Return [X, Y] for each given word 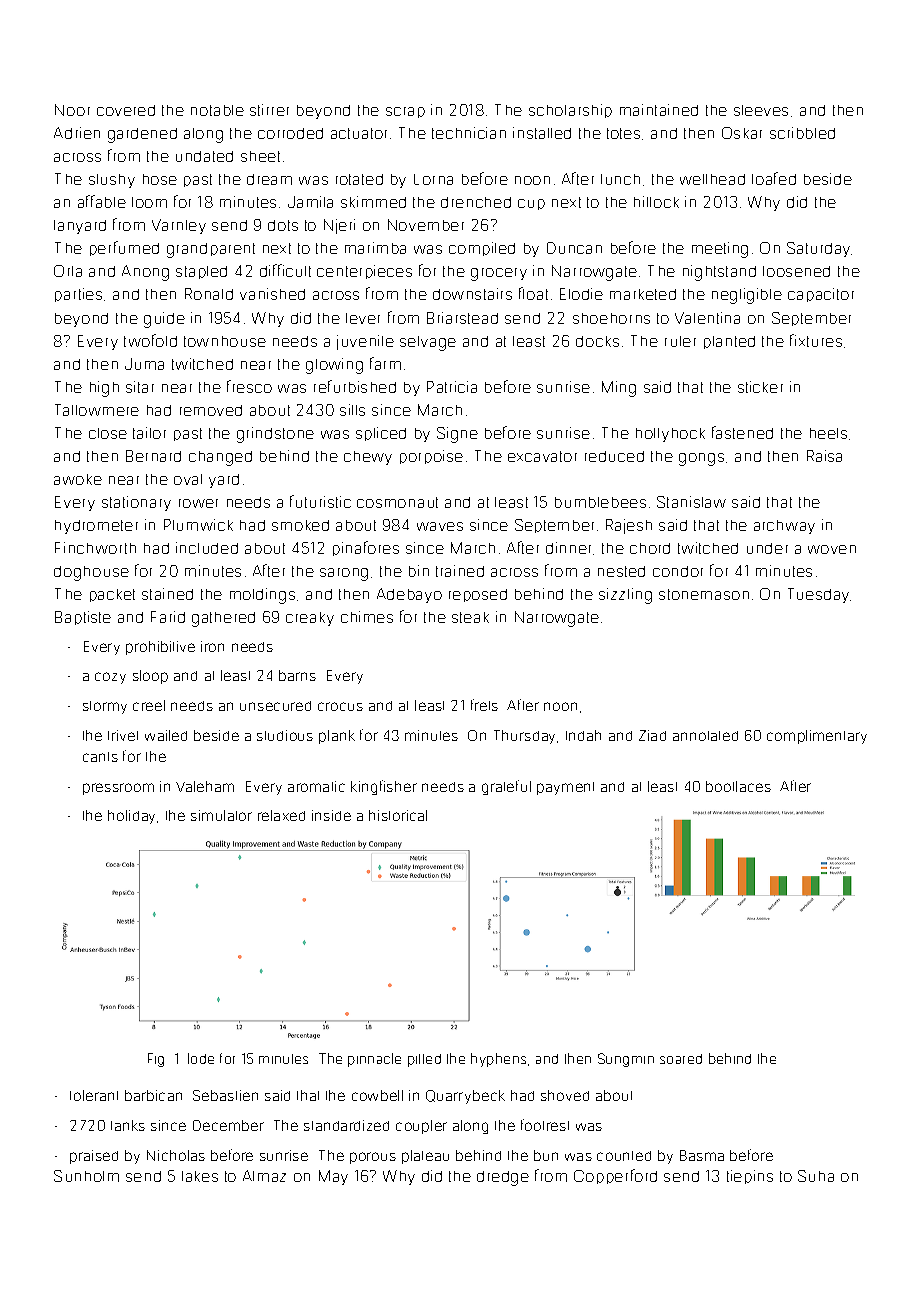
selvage [428, 343]
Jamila [310, 202]
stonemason [704, 594]
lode [201, 1058]
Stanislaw [691, 502]
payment [565, 788]
